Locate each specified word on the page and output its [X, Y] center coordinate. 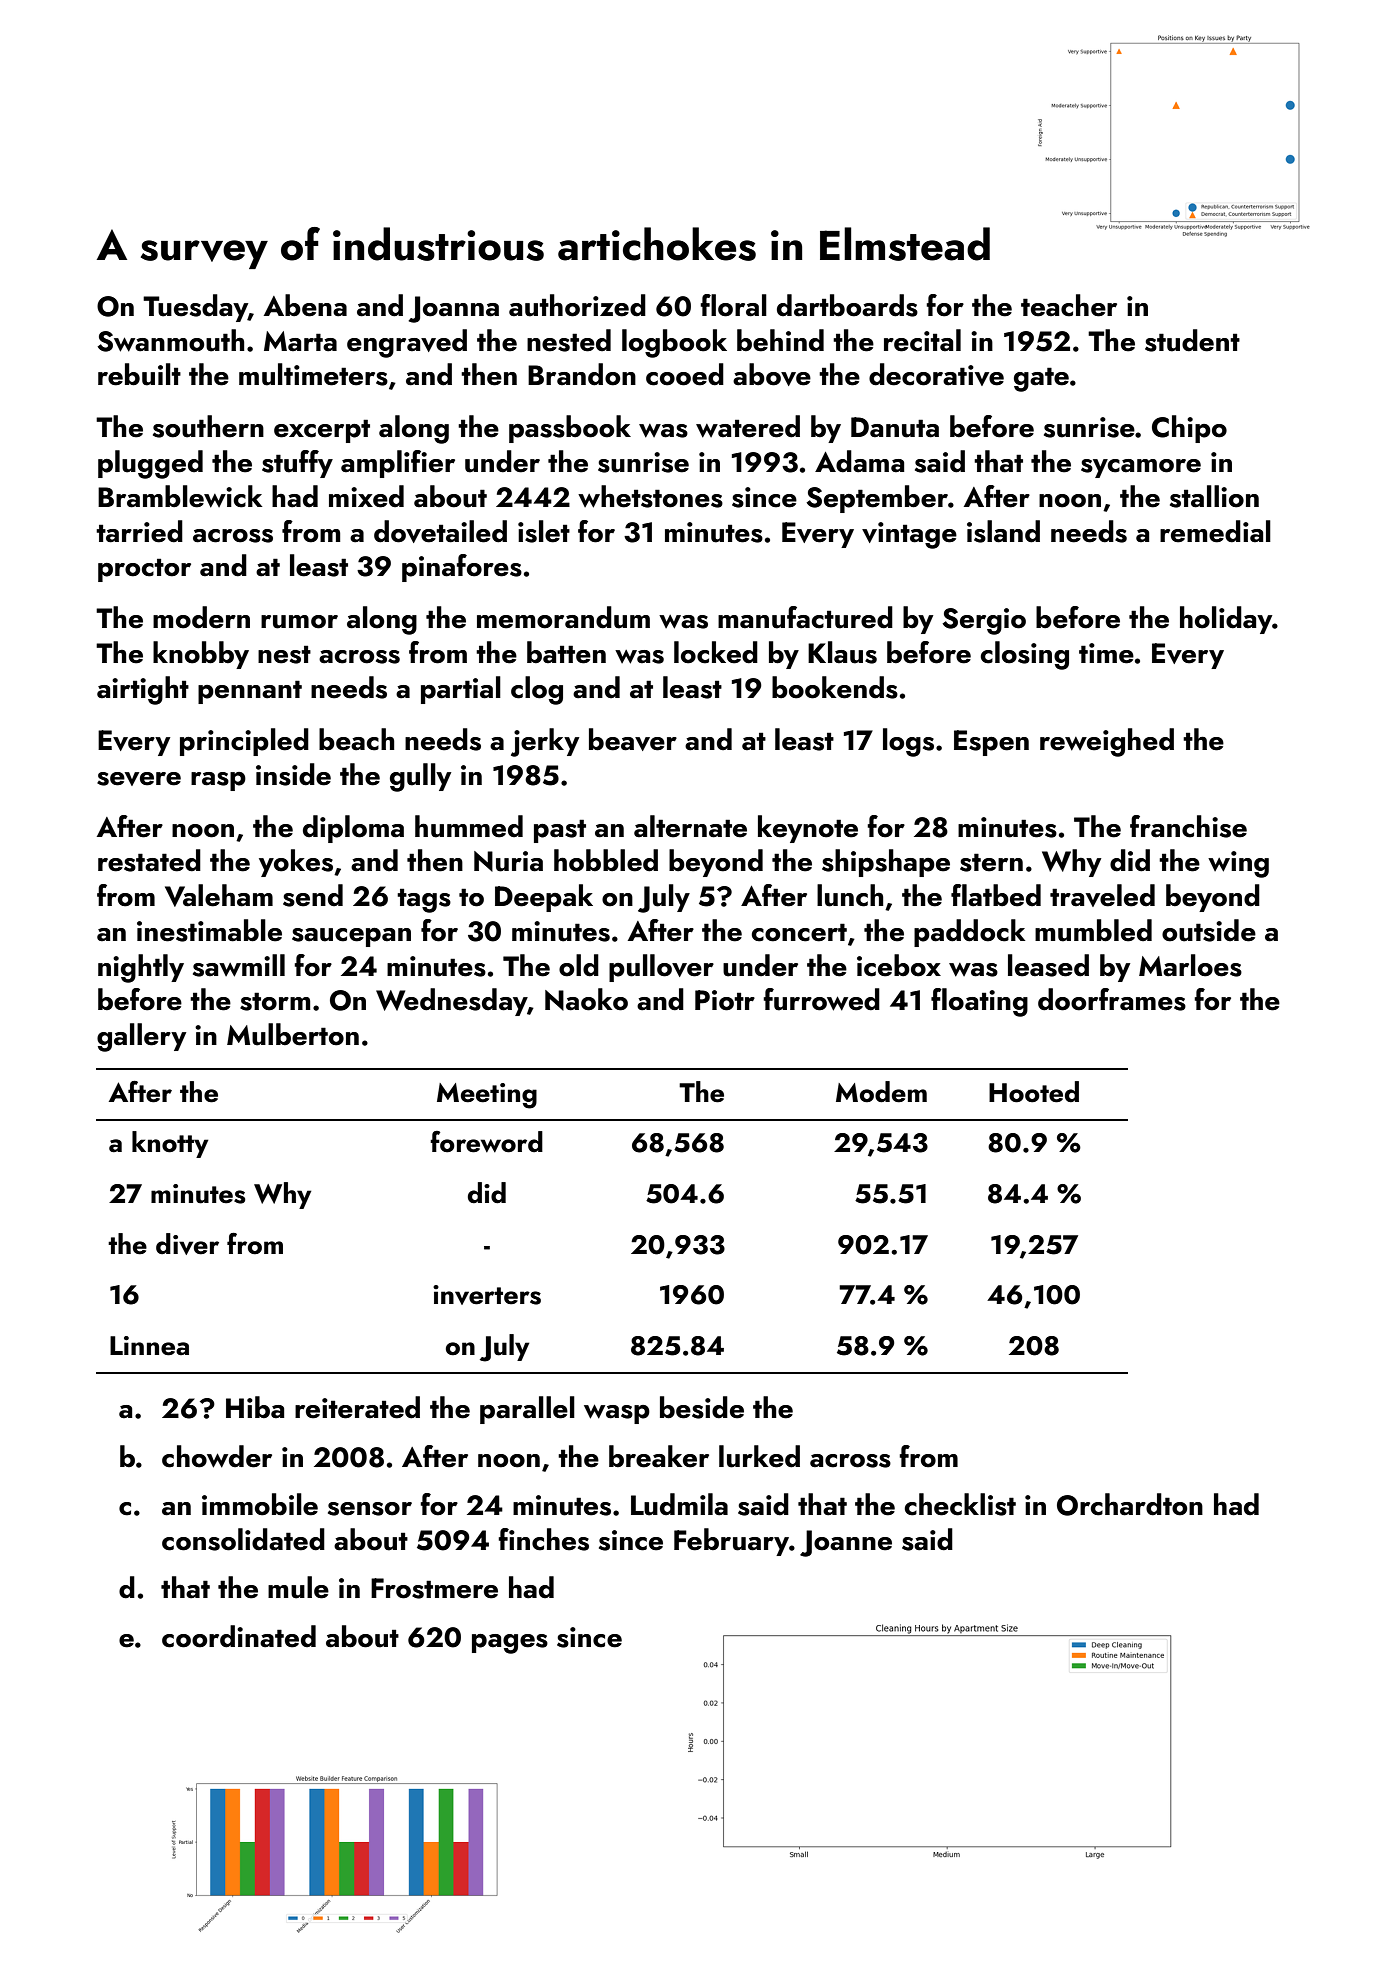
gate [1041, 379]
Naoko [586, 999]
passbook [570, 429]
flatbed [996, 895]
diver [187, 1244]
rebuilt [139, 374]
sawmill [239, 965]
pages [510, 1644]
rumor [299, 622]
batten [566, 652]
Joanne [846, 1543]
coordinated [239, 1636]
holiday [1226, 620]
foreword [486, 1142]
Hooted [1034, 1092]
